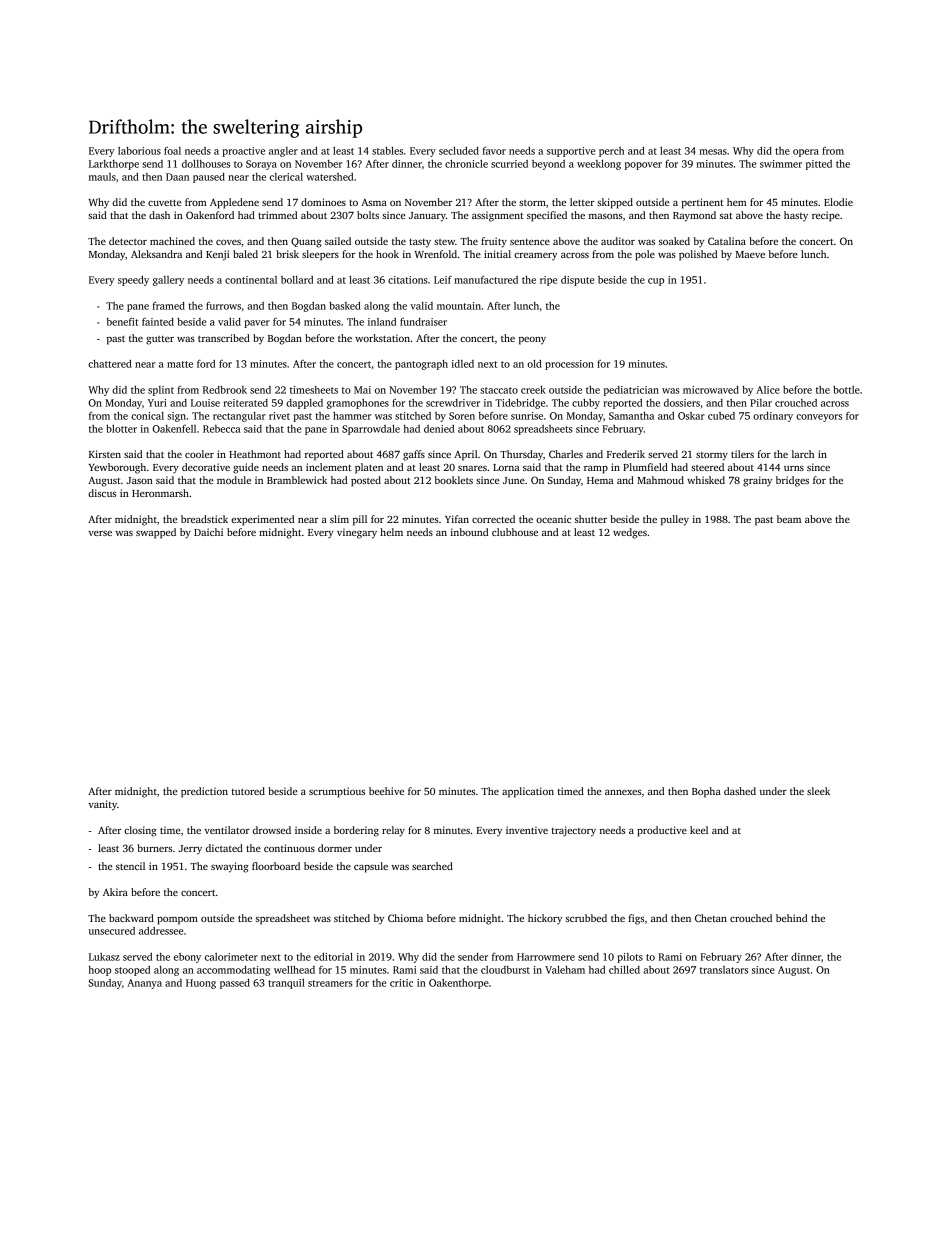 The height and width of the screenshot is (1233, 952). Describe the element at coordinates (345, 306) in the screenshot. I see `basked` at that location.
